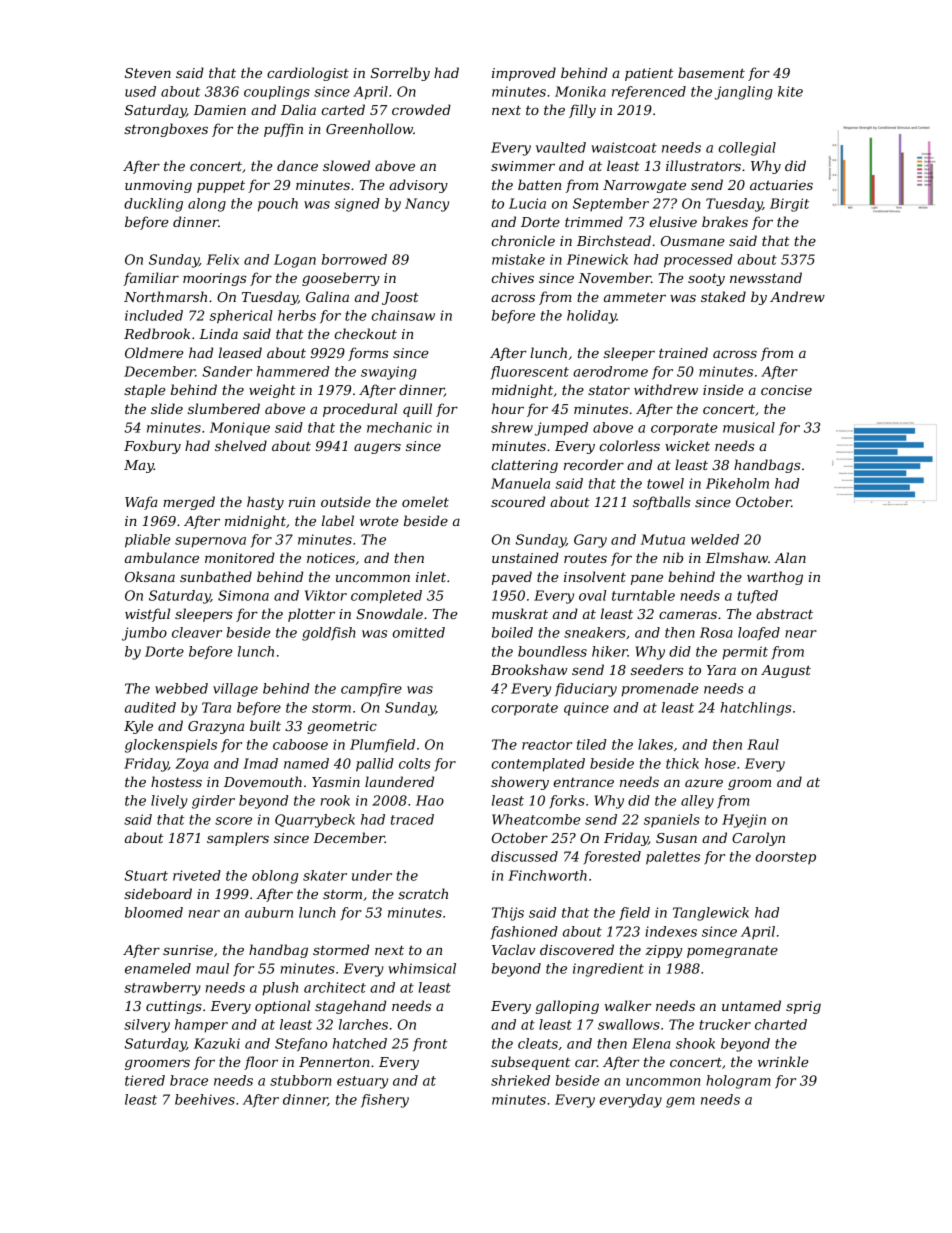  I want to click on pouch, so click(278, 205).
